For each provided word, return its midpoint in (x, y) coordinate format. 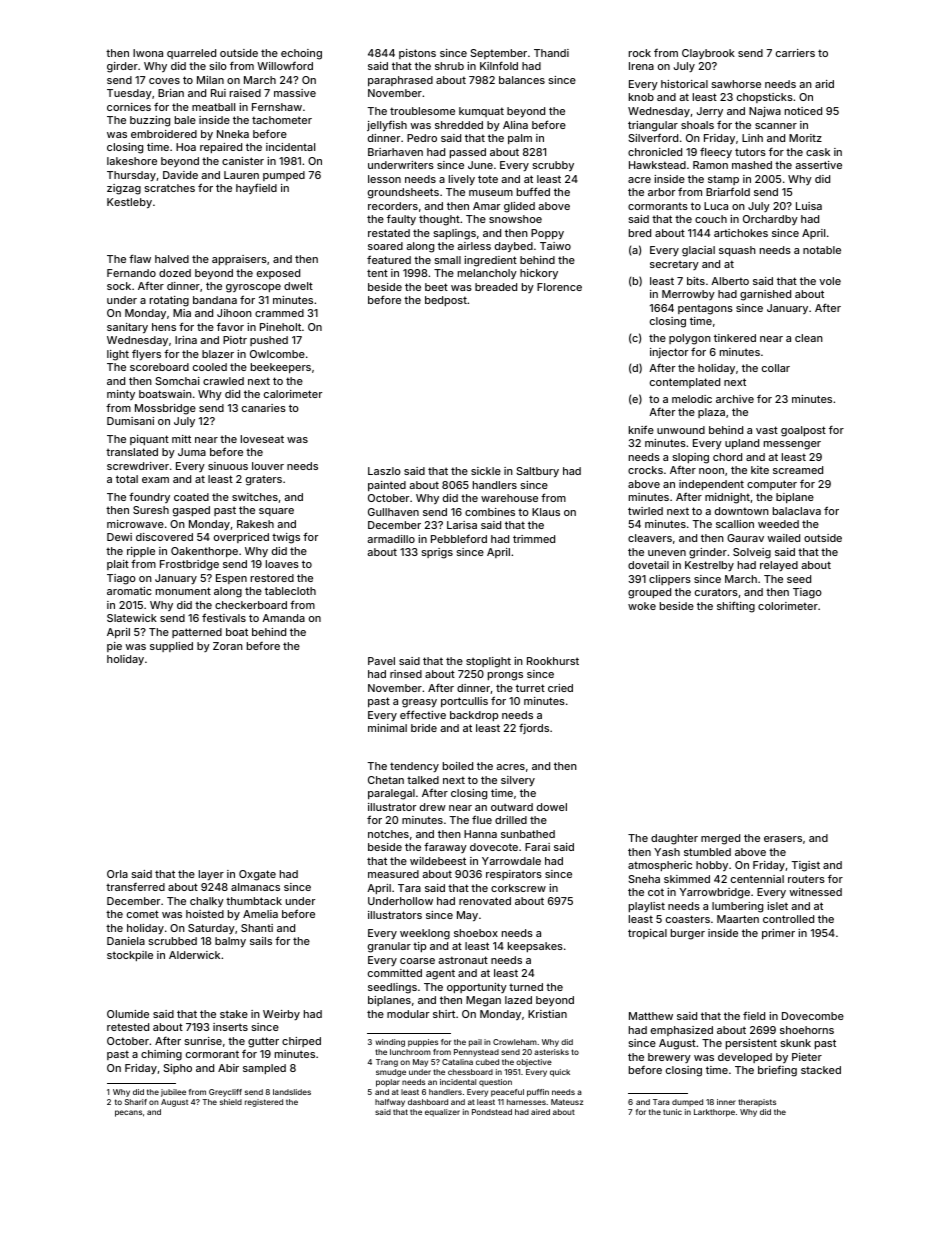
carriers (795, 53)
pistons (417, 54)
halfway (390, 1103)
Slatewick (132, 618)
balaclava (797, 511)
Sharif (136, 1102)
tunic (672, 1112)
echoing (301, 54)
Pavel (381, 661)
